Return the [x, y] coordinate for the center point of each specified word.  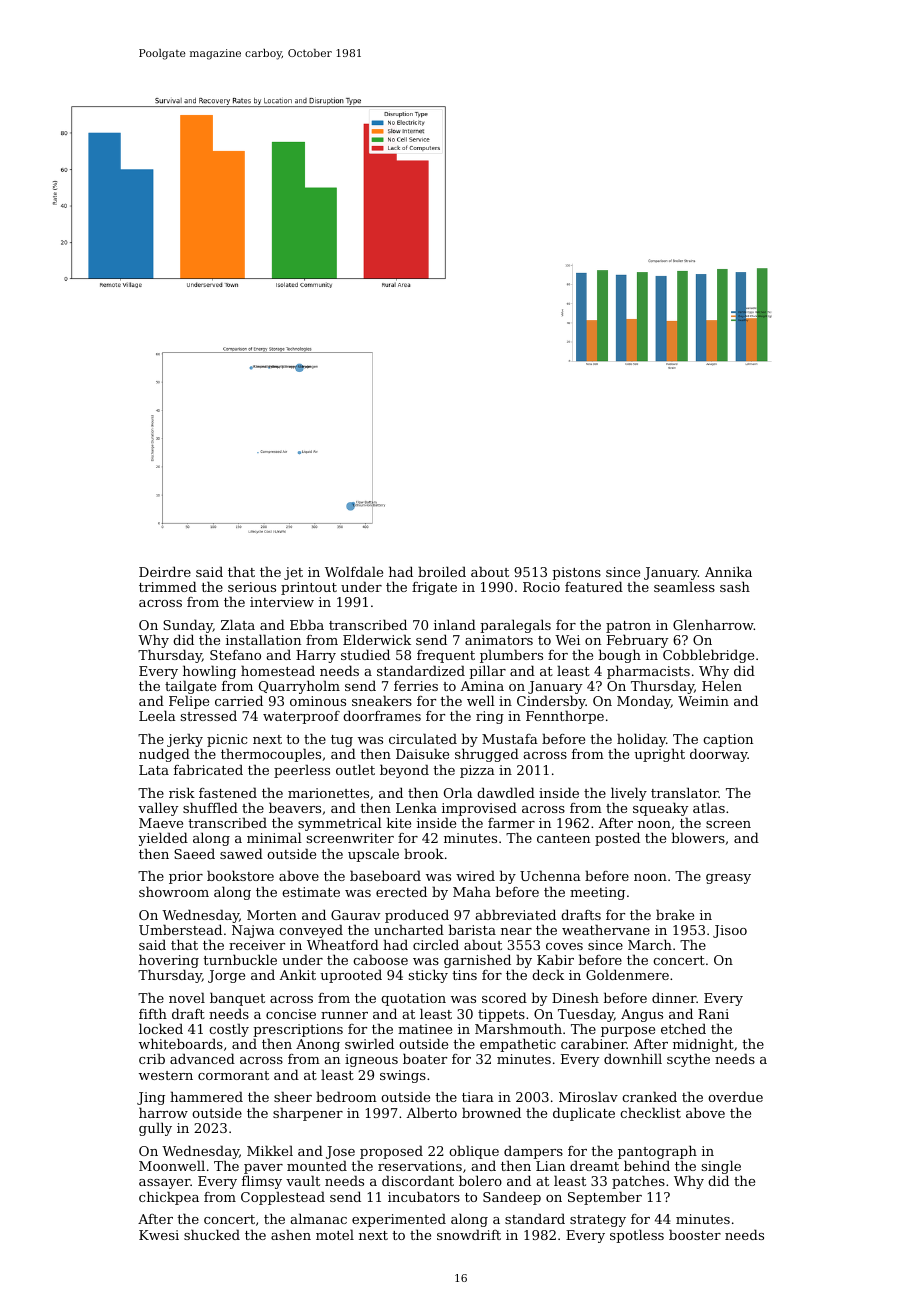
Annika [728, 571]
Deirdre [165, 571]
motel [335, 1234]
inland [455, 624]
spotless [637, 1236]
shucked [212, 1234]
